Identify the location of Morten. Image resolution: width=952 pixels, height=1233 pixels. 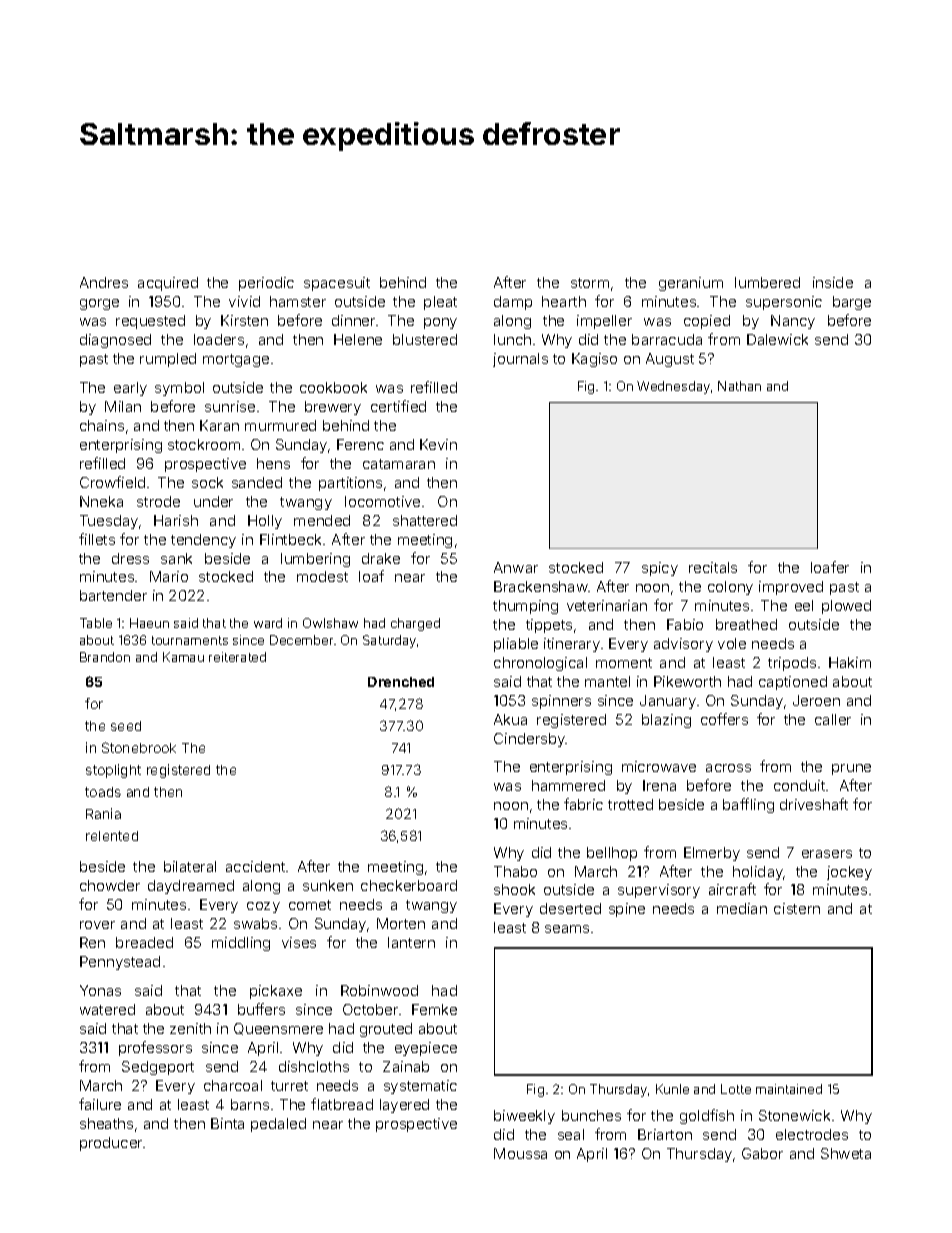
(401, 923).
